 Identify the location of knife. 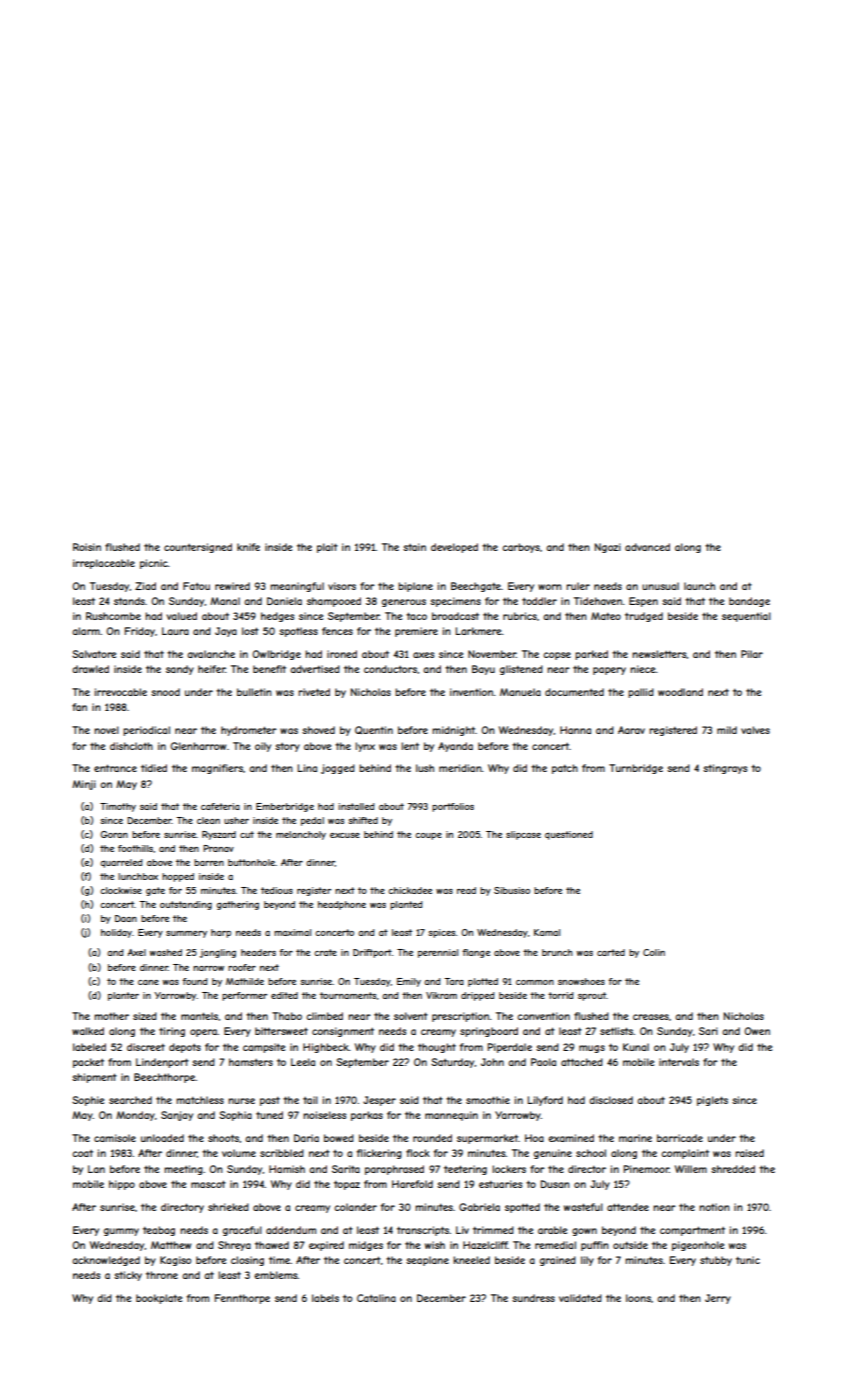
(248, 547).
